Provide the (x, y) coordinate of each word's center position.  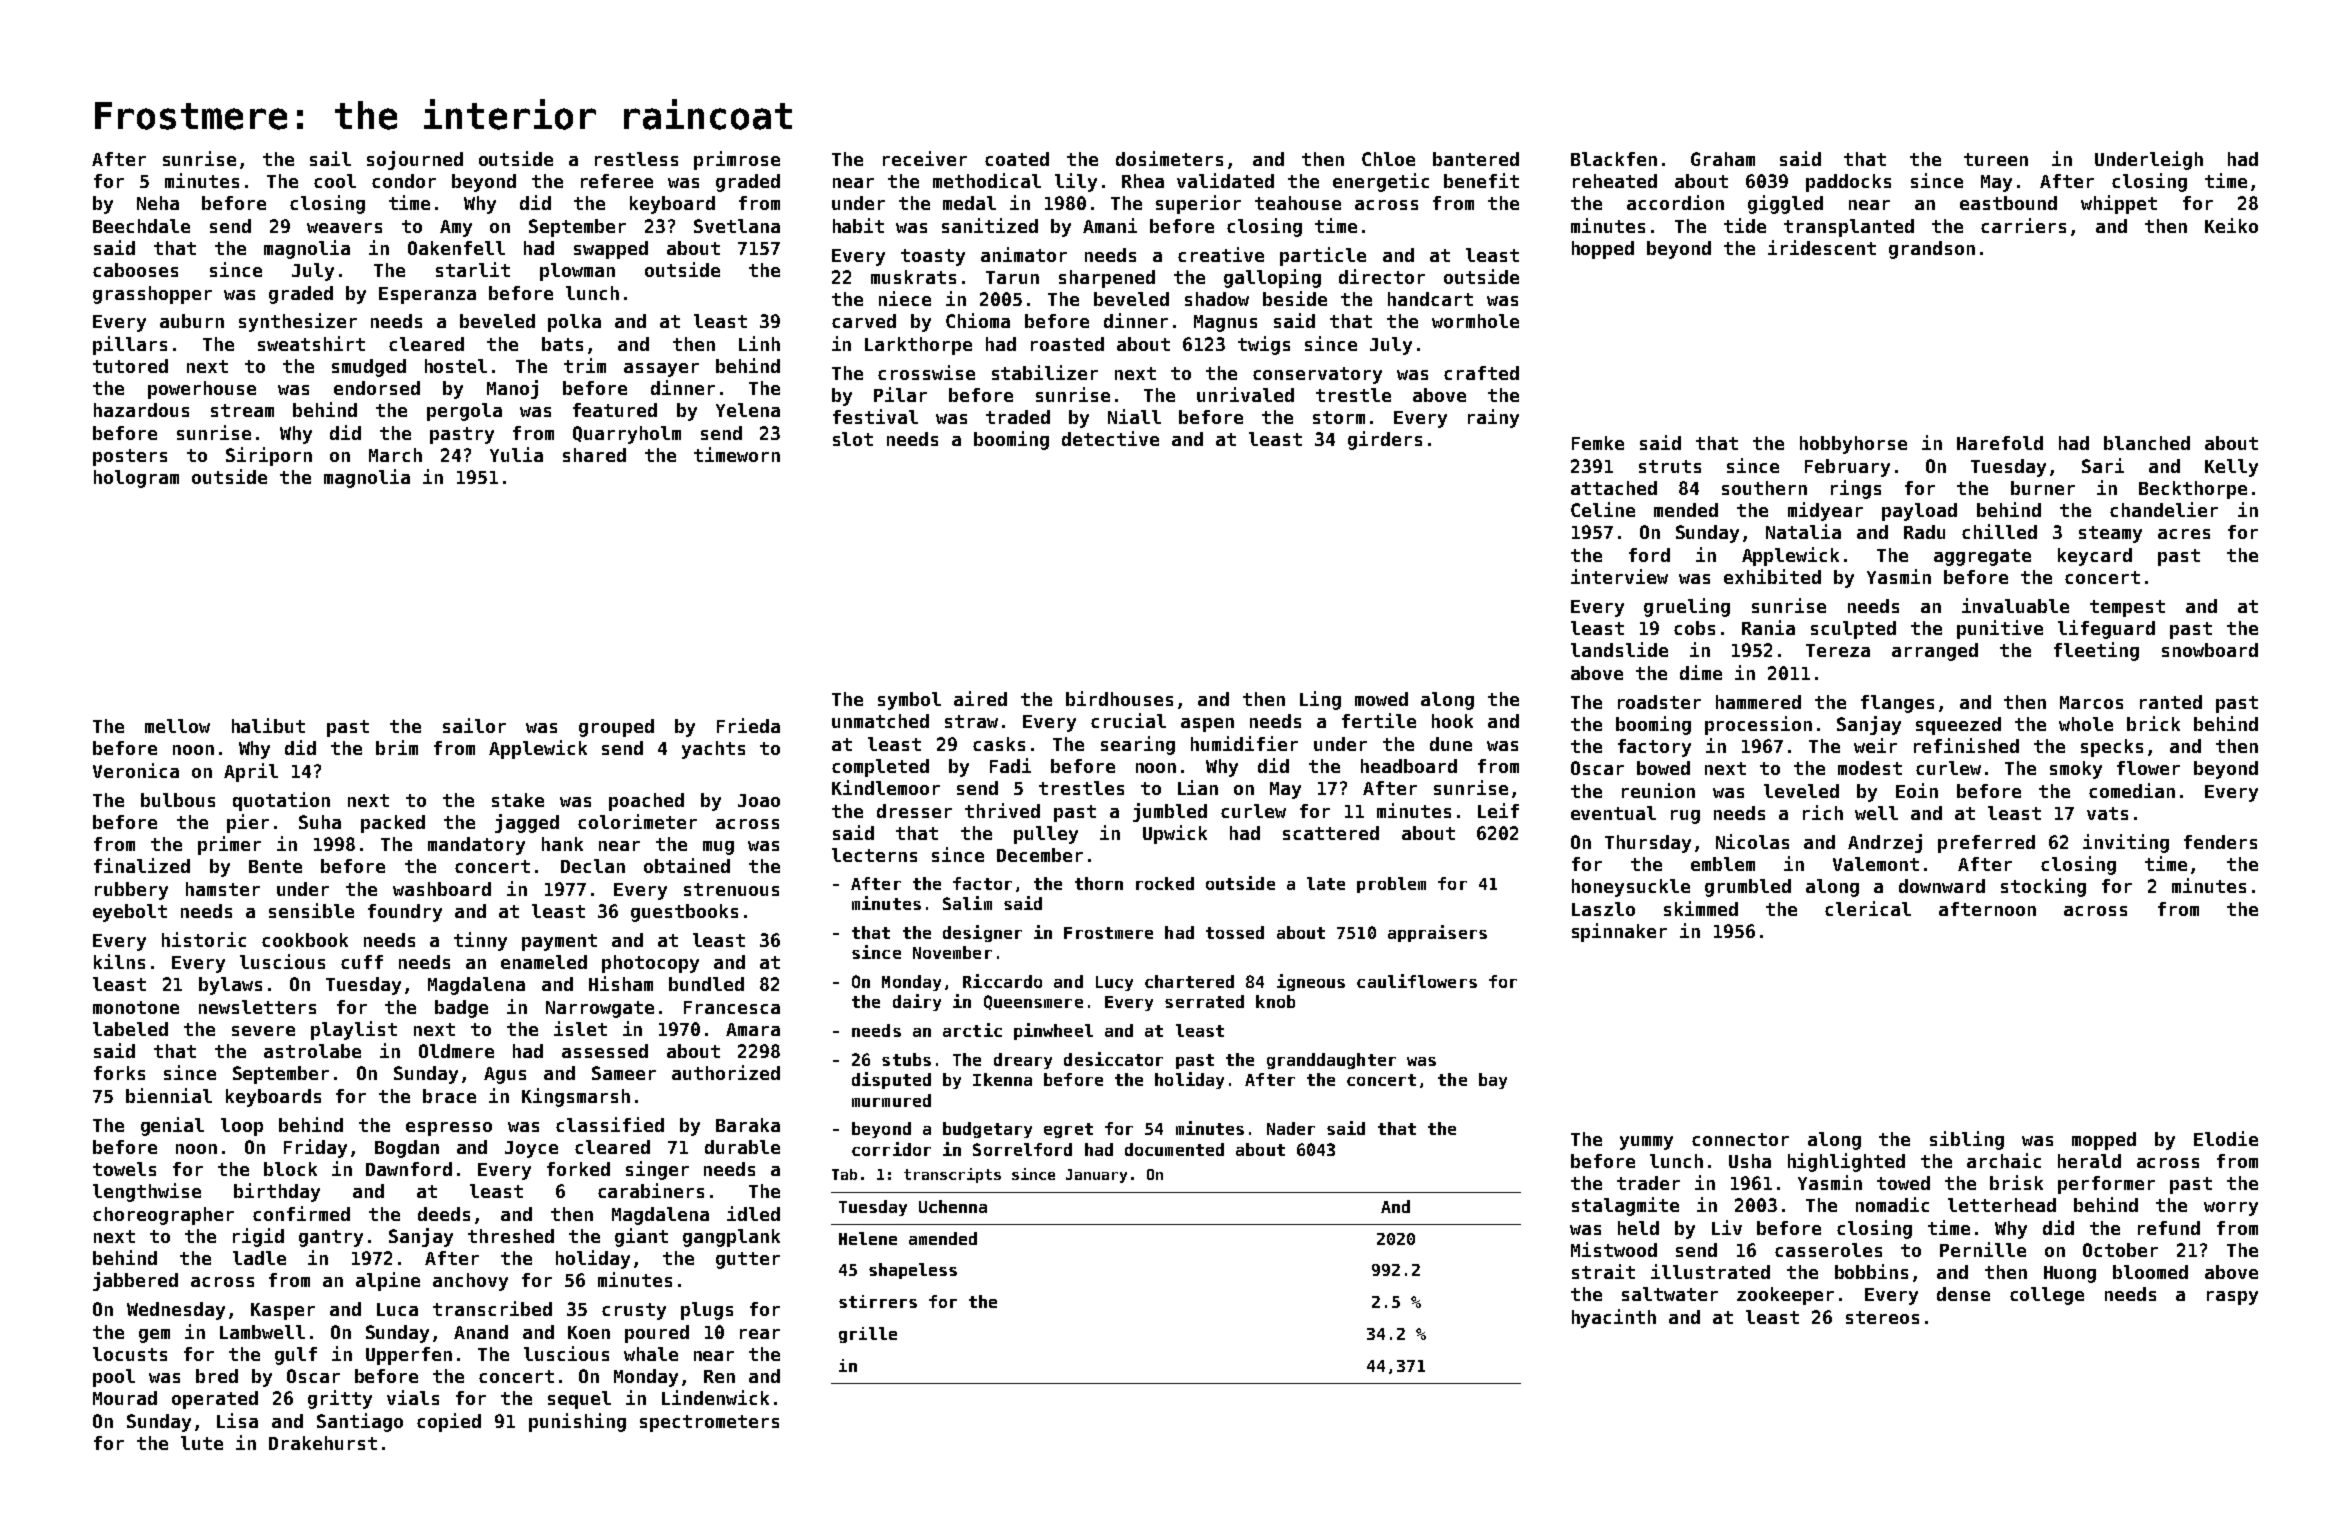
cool (335, 181)
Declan (593, 866)
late (1326, 883)
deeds (444, 1214)
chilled (1999, 531)
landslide (1619, 649)
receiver (925, 158)
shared (594, 455)
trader (1648, 1183)
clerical (1868, 908)
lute (202, 1443)
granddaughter (1331, 1061)
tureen (1996, 159)
